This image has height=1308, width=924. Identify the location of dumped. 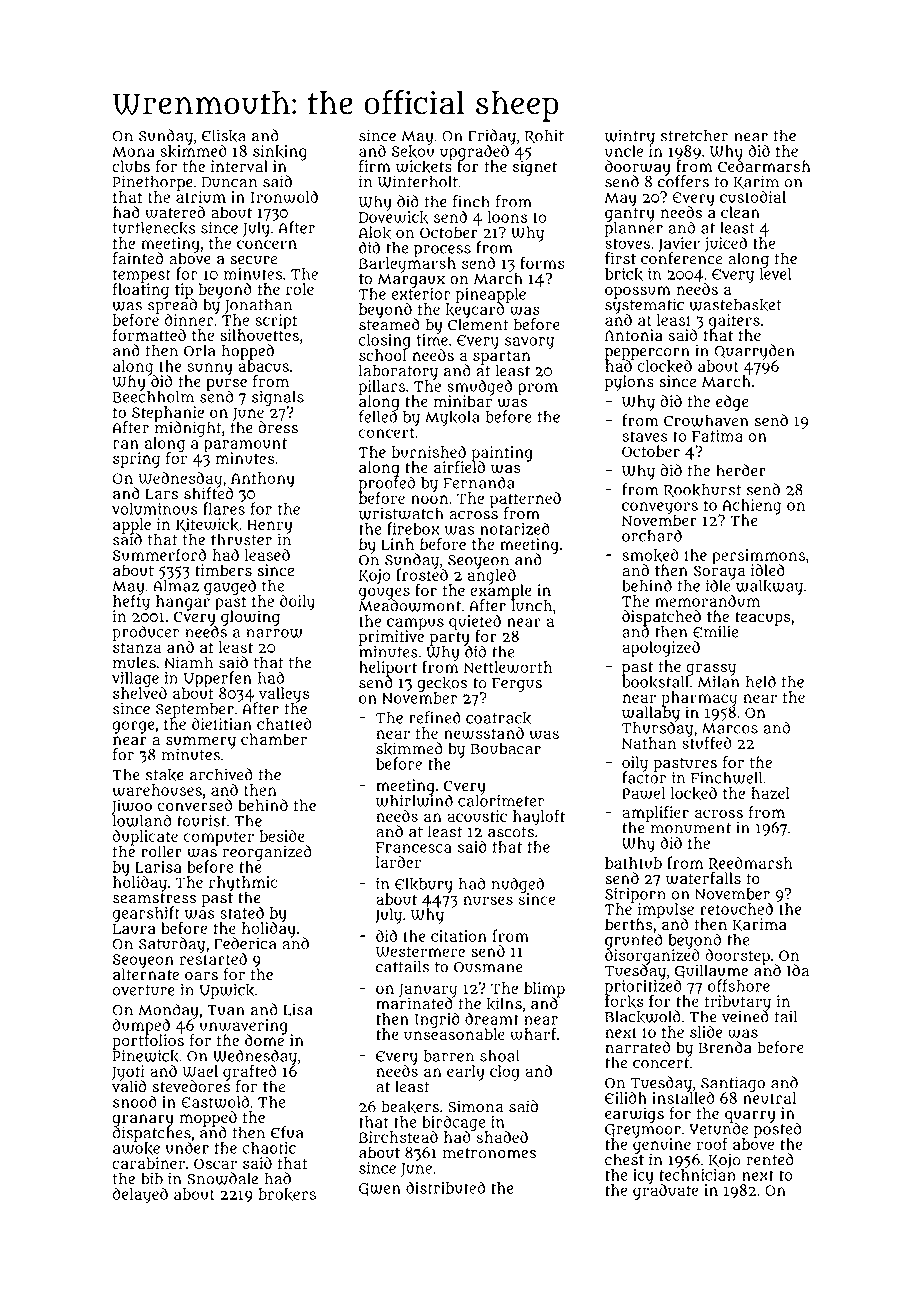
(141, 1026).
